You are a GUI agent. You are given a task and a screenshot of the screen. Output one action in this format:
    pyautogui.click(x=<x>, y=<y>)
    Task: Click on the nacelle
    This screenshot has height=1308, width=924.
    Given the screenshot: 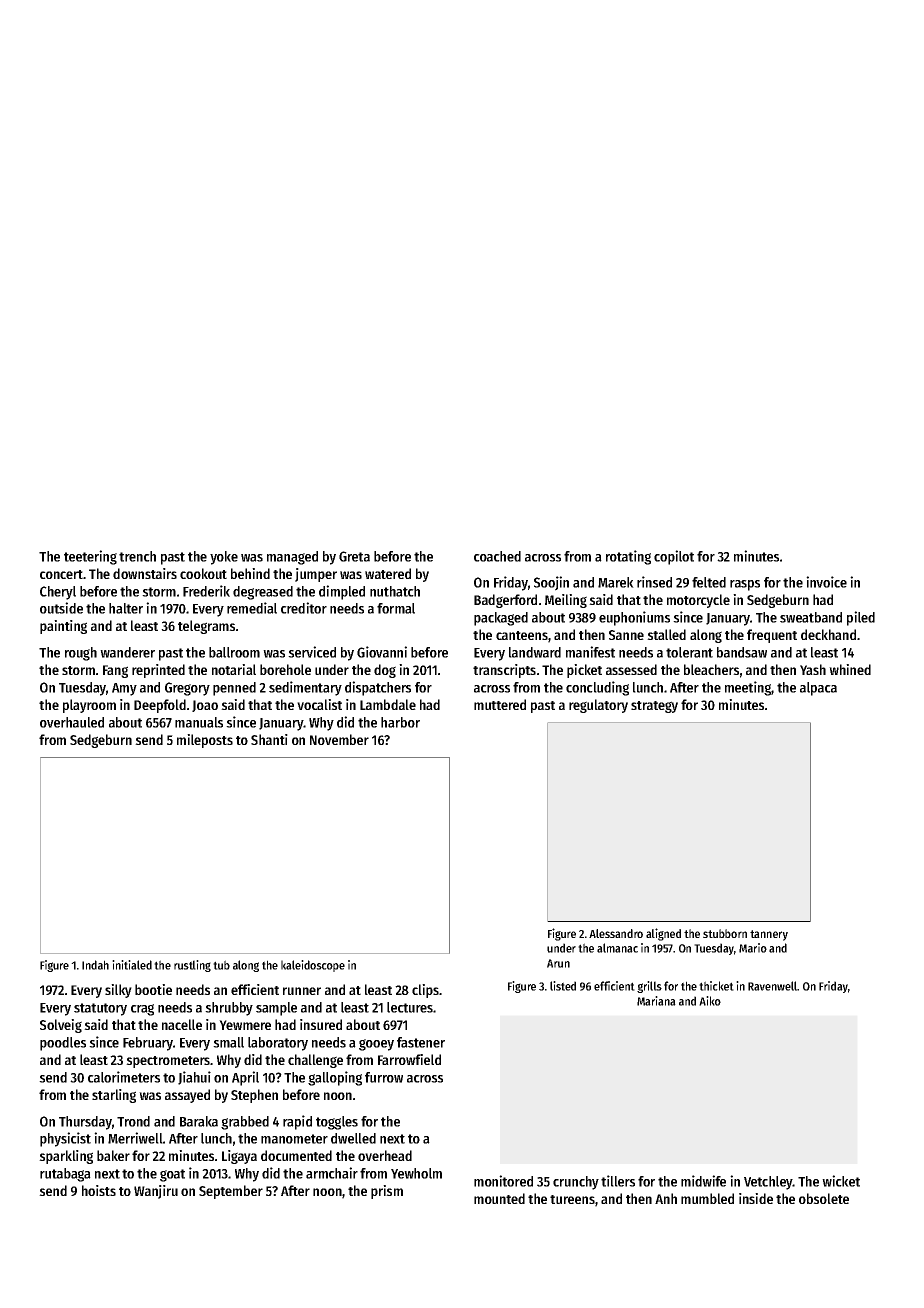 What is the action you would take?
    pyautogui.click(x=182, y=1024)
